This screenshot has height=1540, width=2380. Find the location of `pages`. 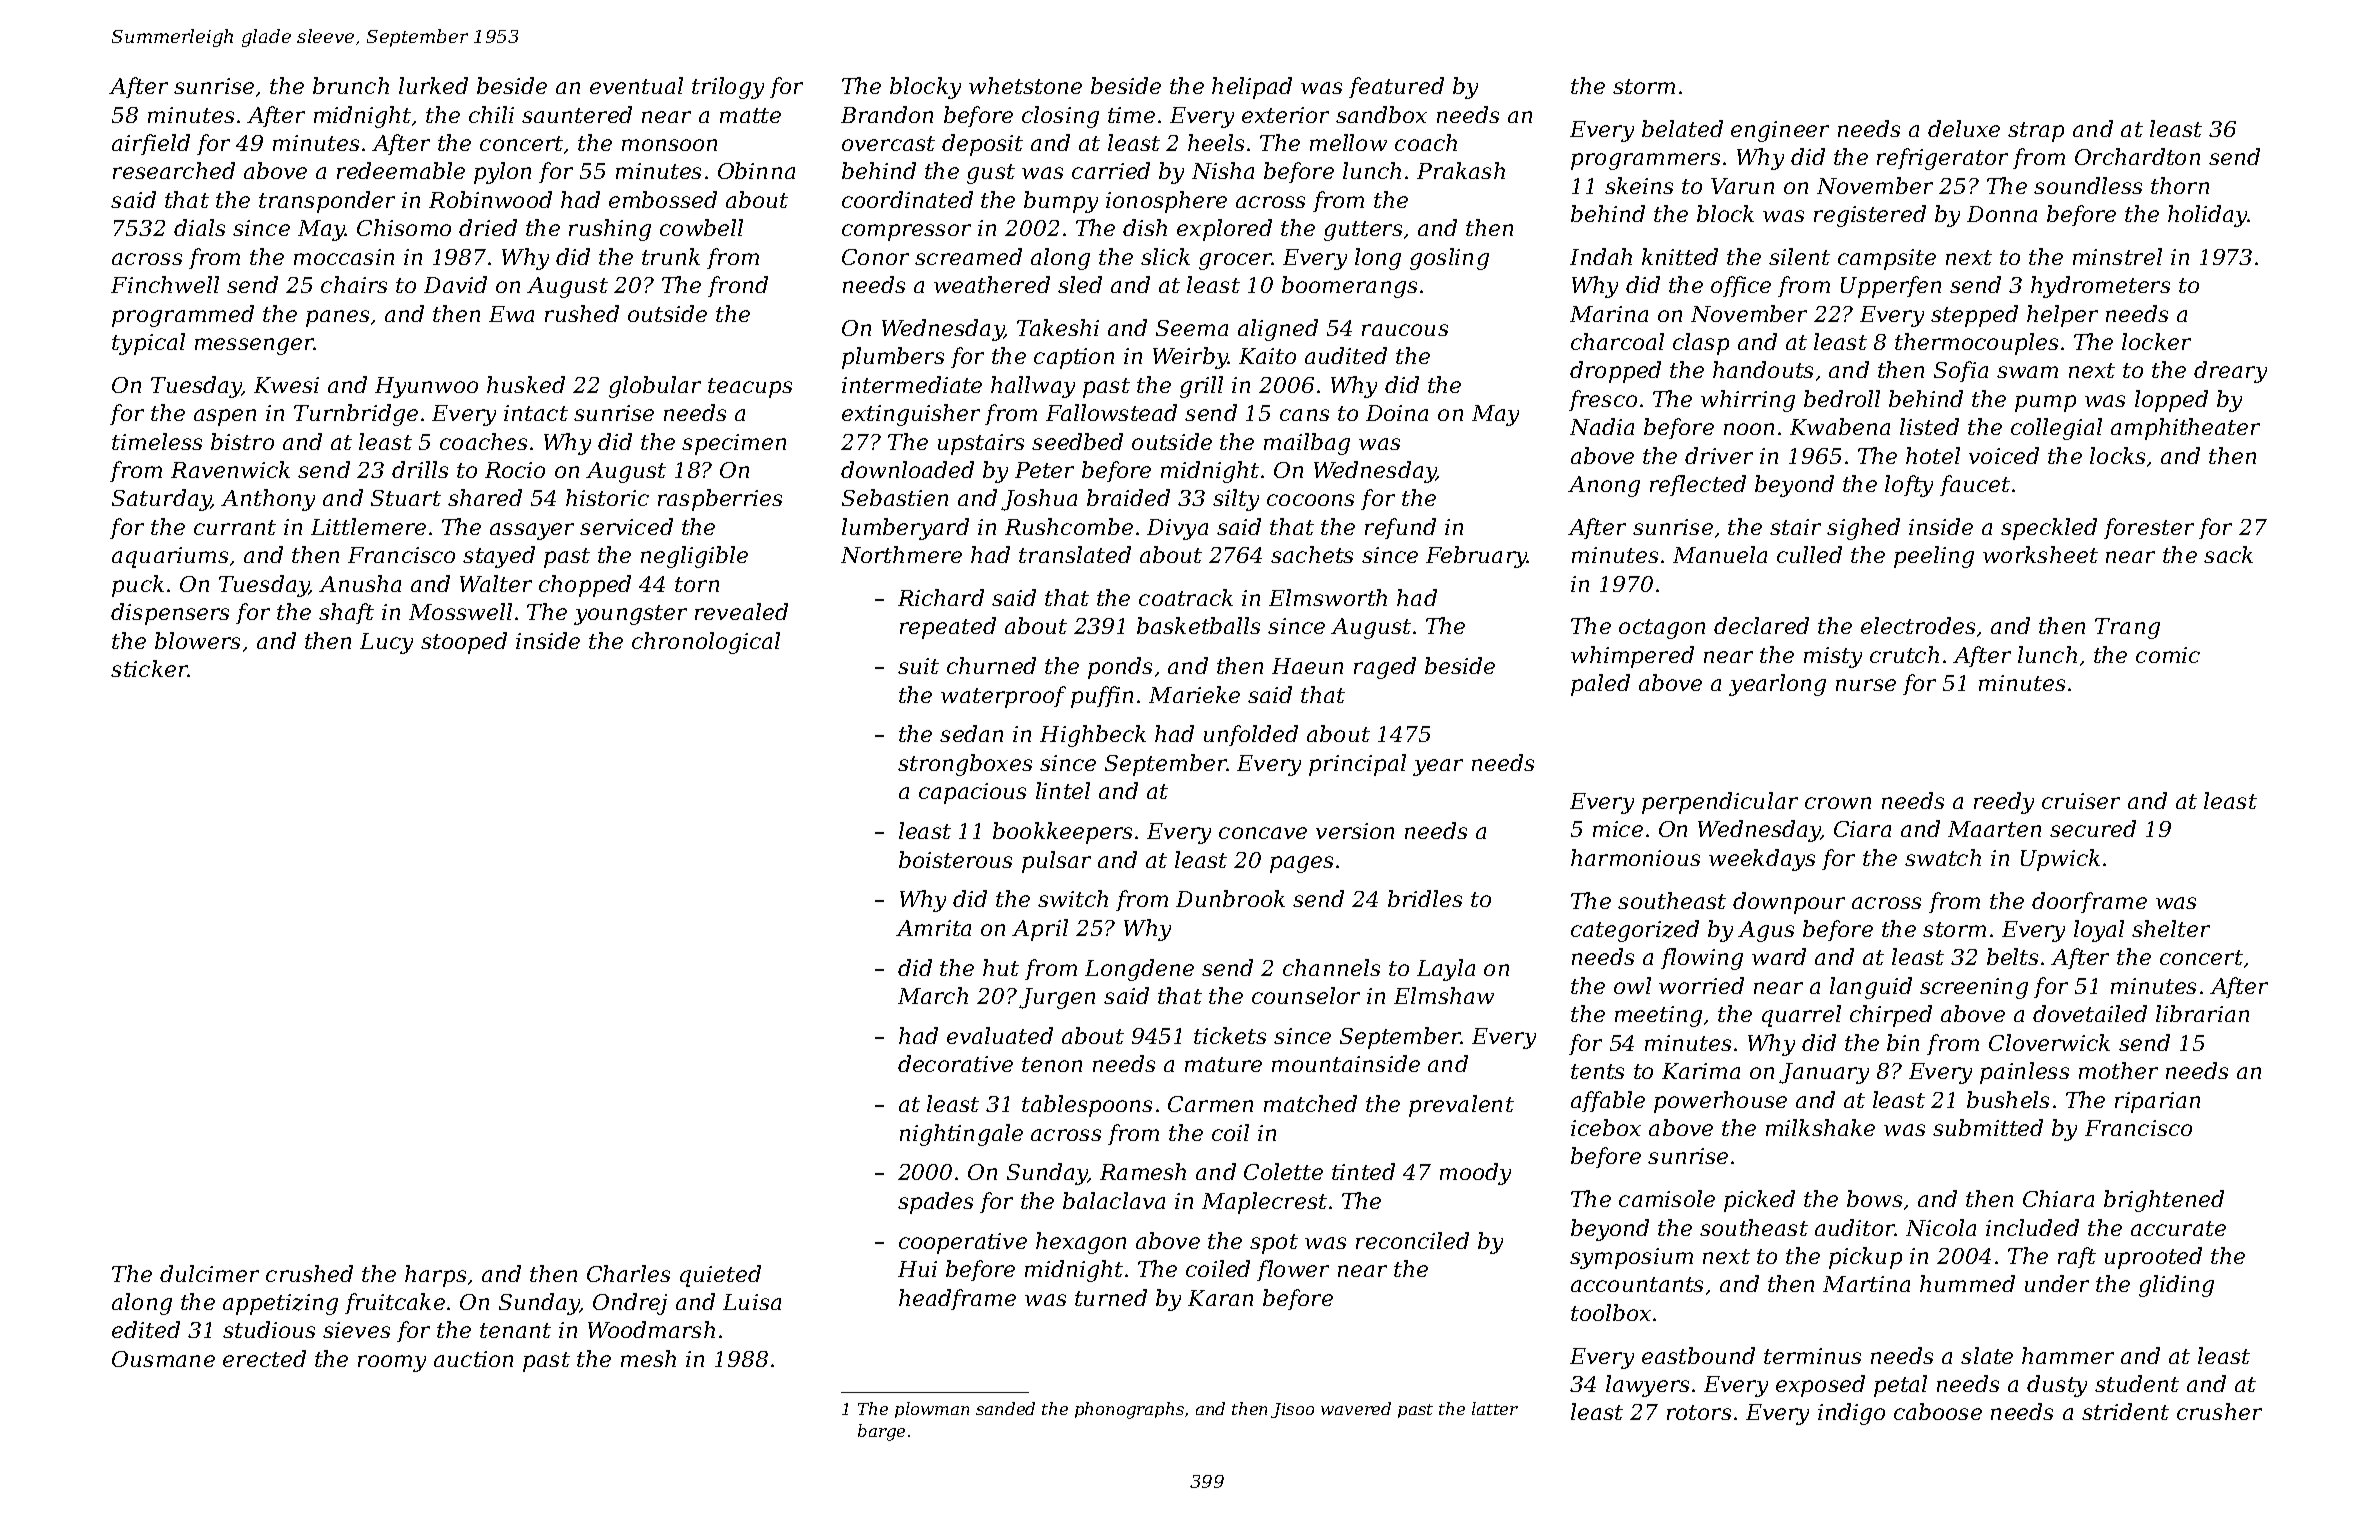

pages is located at coordinates (1301, 864).
